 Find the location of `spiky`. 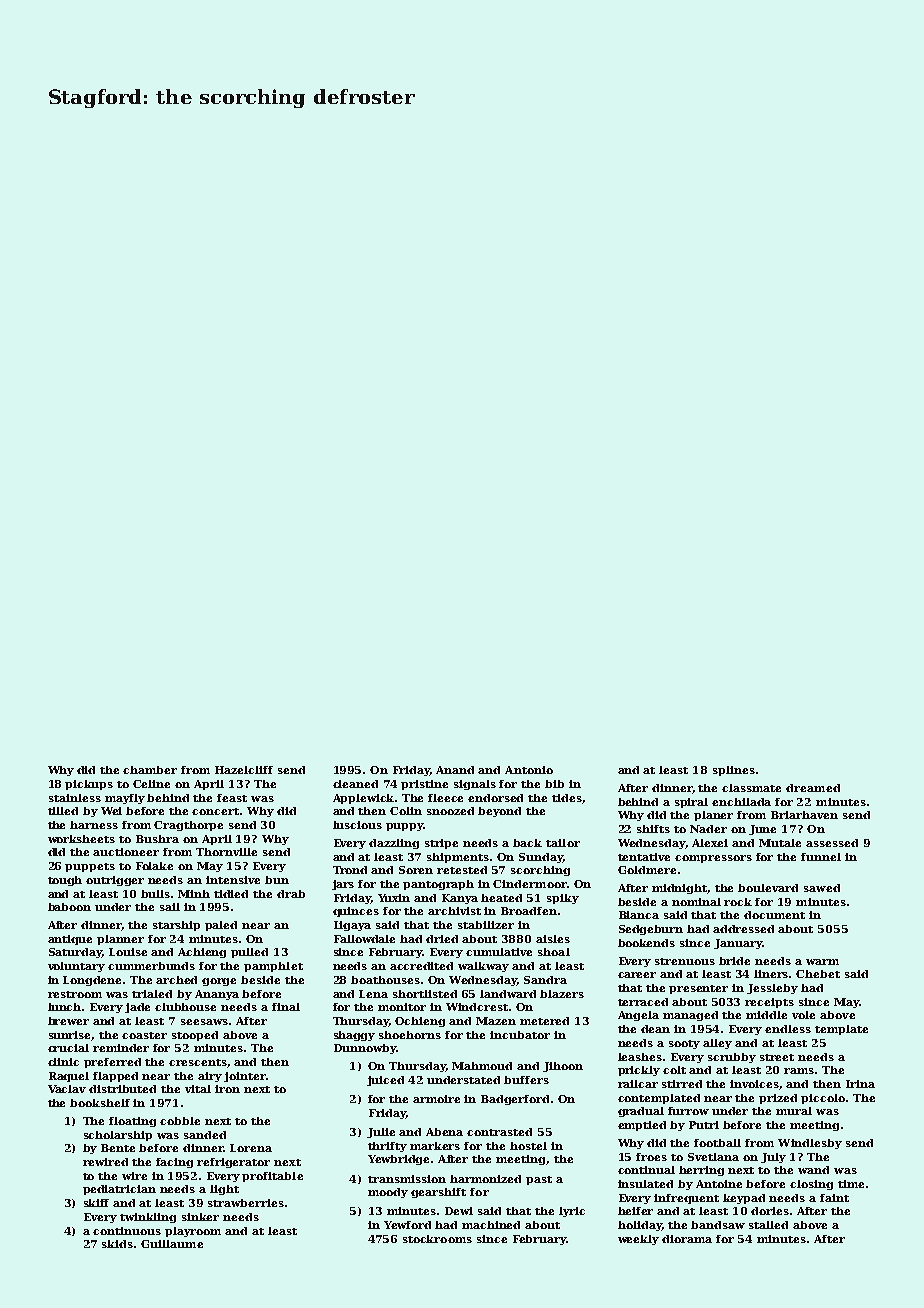

spiky is located at coordinates (563, 899).
